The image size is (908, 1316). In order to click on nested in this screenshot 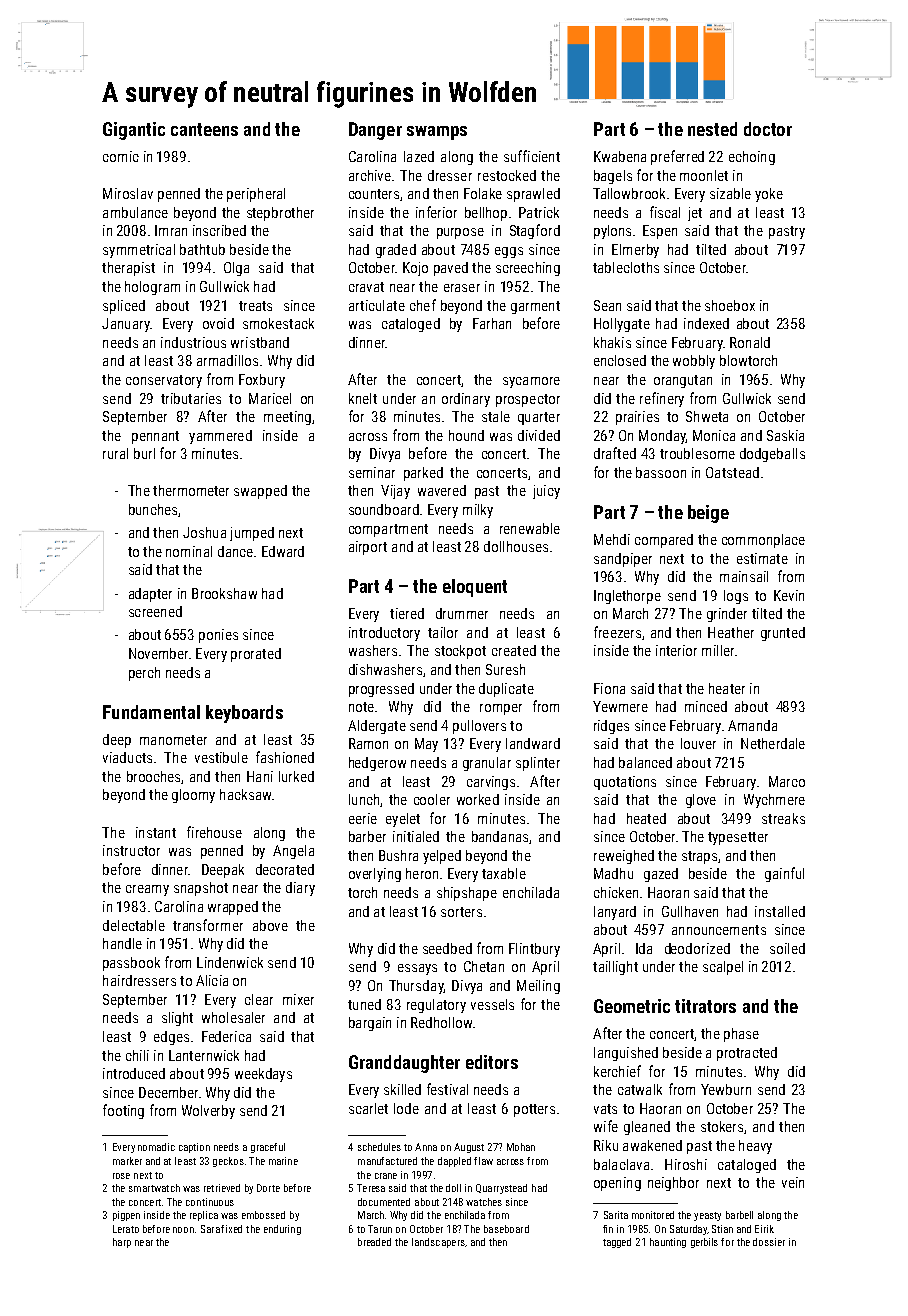, I will do `click(712, 129)`.
